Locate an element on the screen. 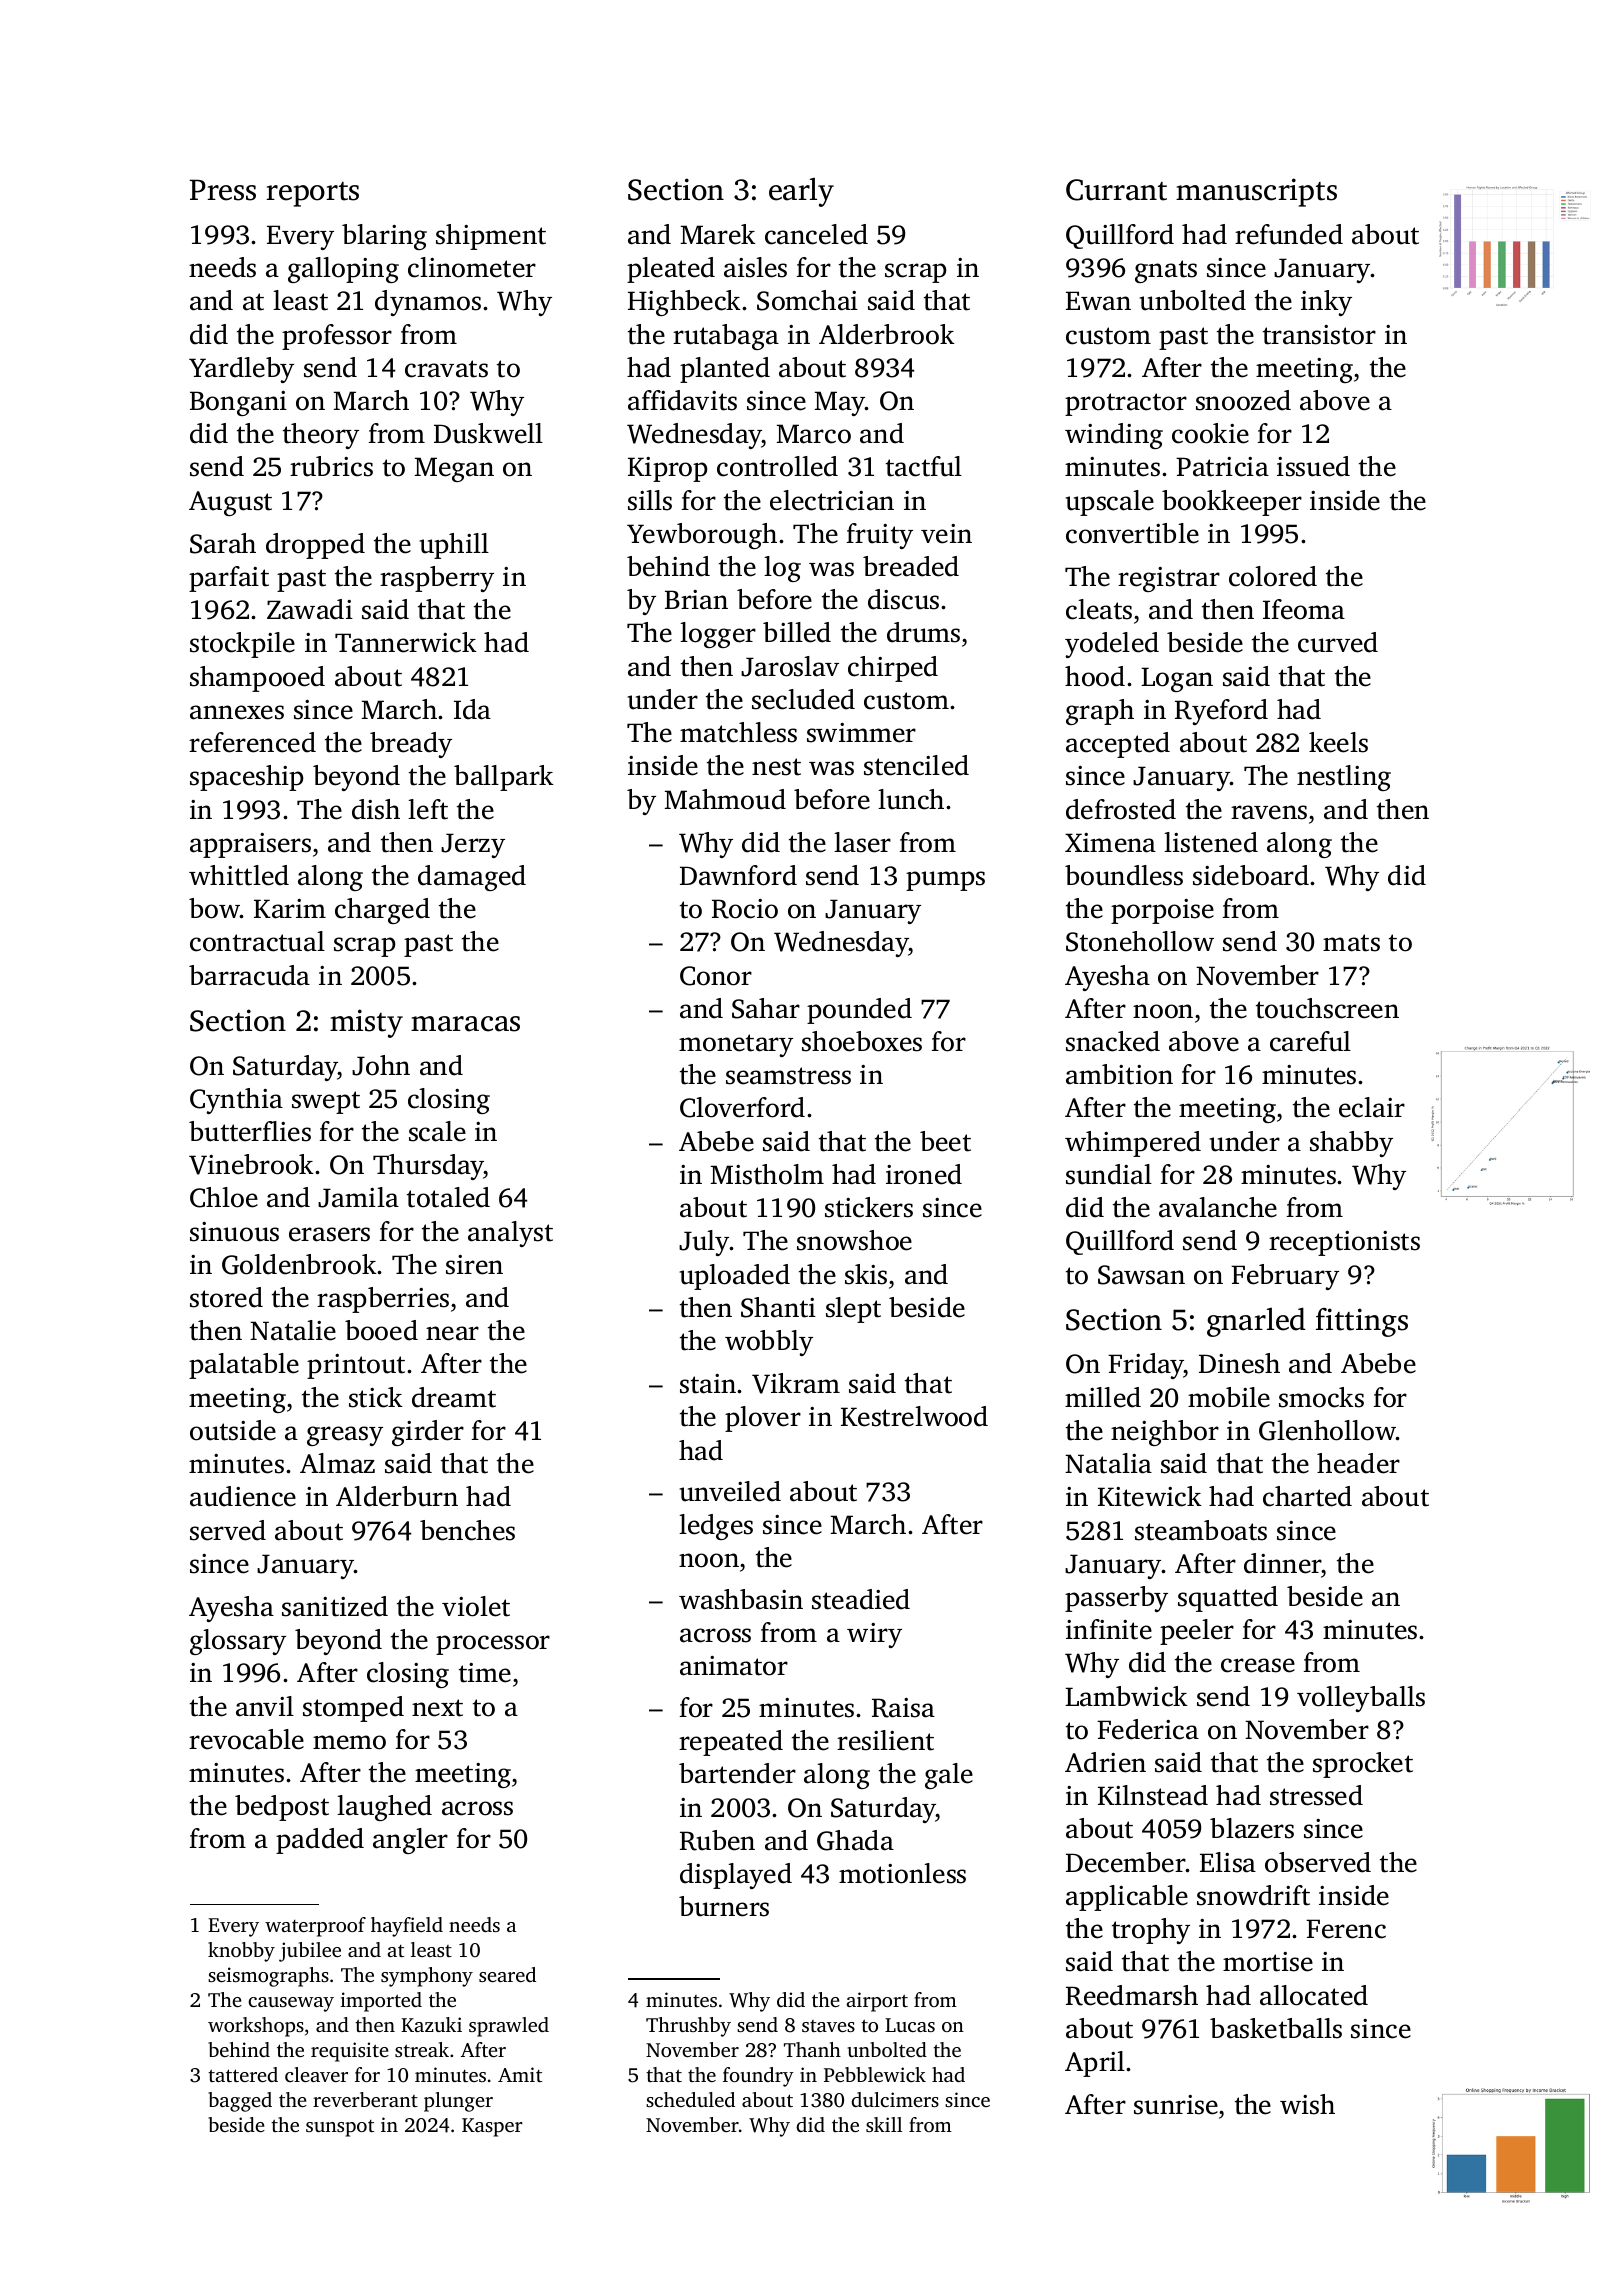  beet is located at coordinates (945, 1141).
